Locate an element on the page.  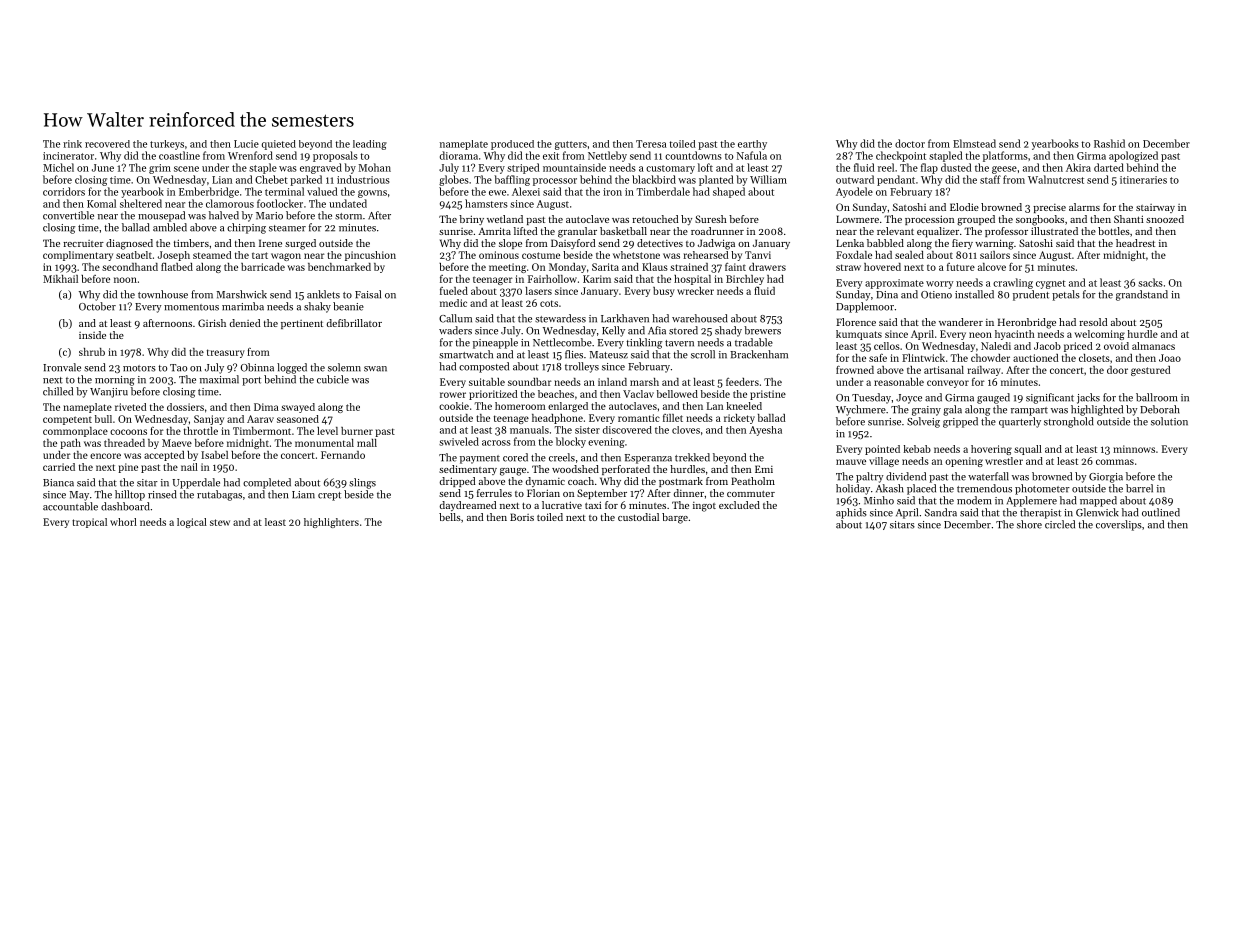
leading is located at coordinates (370, 145).
